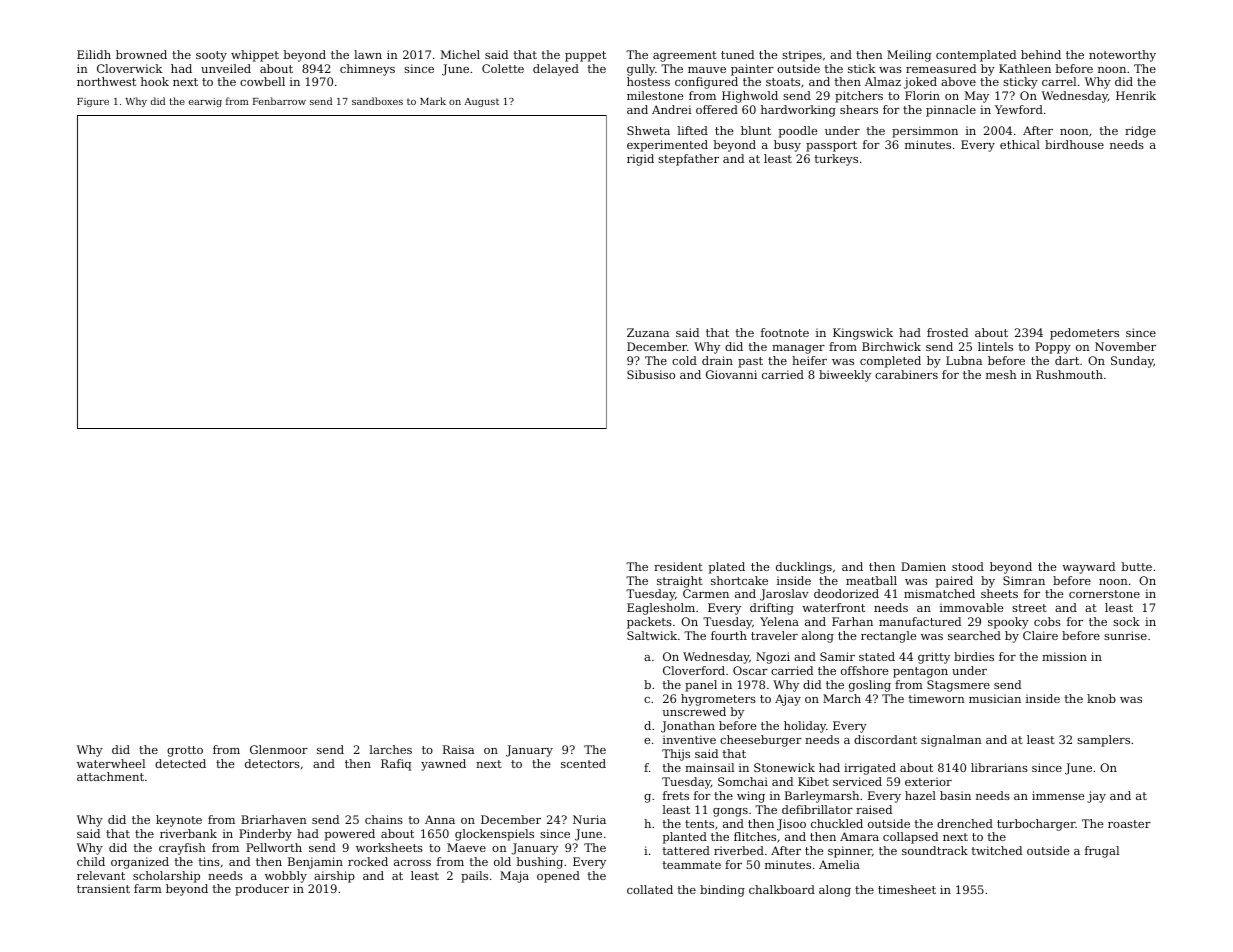 The height and width of the page is (952, 1233). Describe the element at coordinates (262, 890) in the page. I see `producer` at that location.
